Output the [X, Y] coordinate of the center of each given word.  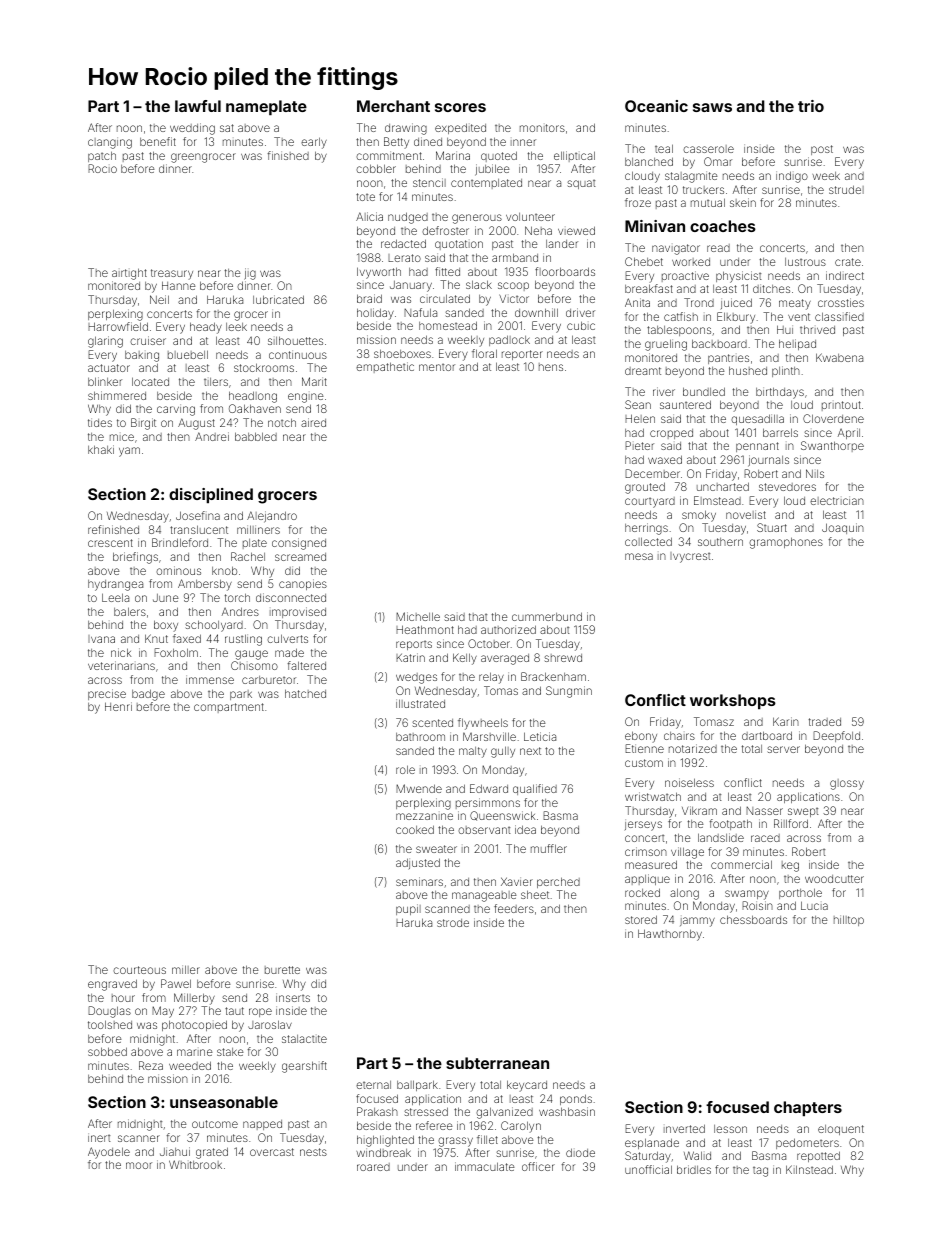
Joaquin [843, 528]
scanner [139, 1138]
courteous [139, 970]
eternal [373, 1085]
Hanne [179, 285]
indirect [845, 275]
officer [538, 1166]
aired [313, 422]
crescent [110, 543]
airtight [129, 274]
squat [581, 184]
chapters [808, 1108]
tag [760, 1171]
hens [551, 367]
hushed [748, 370]
